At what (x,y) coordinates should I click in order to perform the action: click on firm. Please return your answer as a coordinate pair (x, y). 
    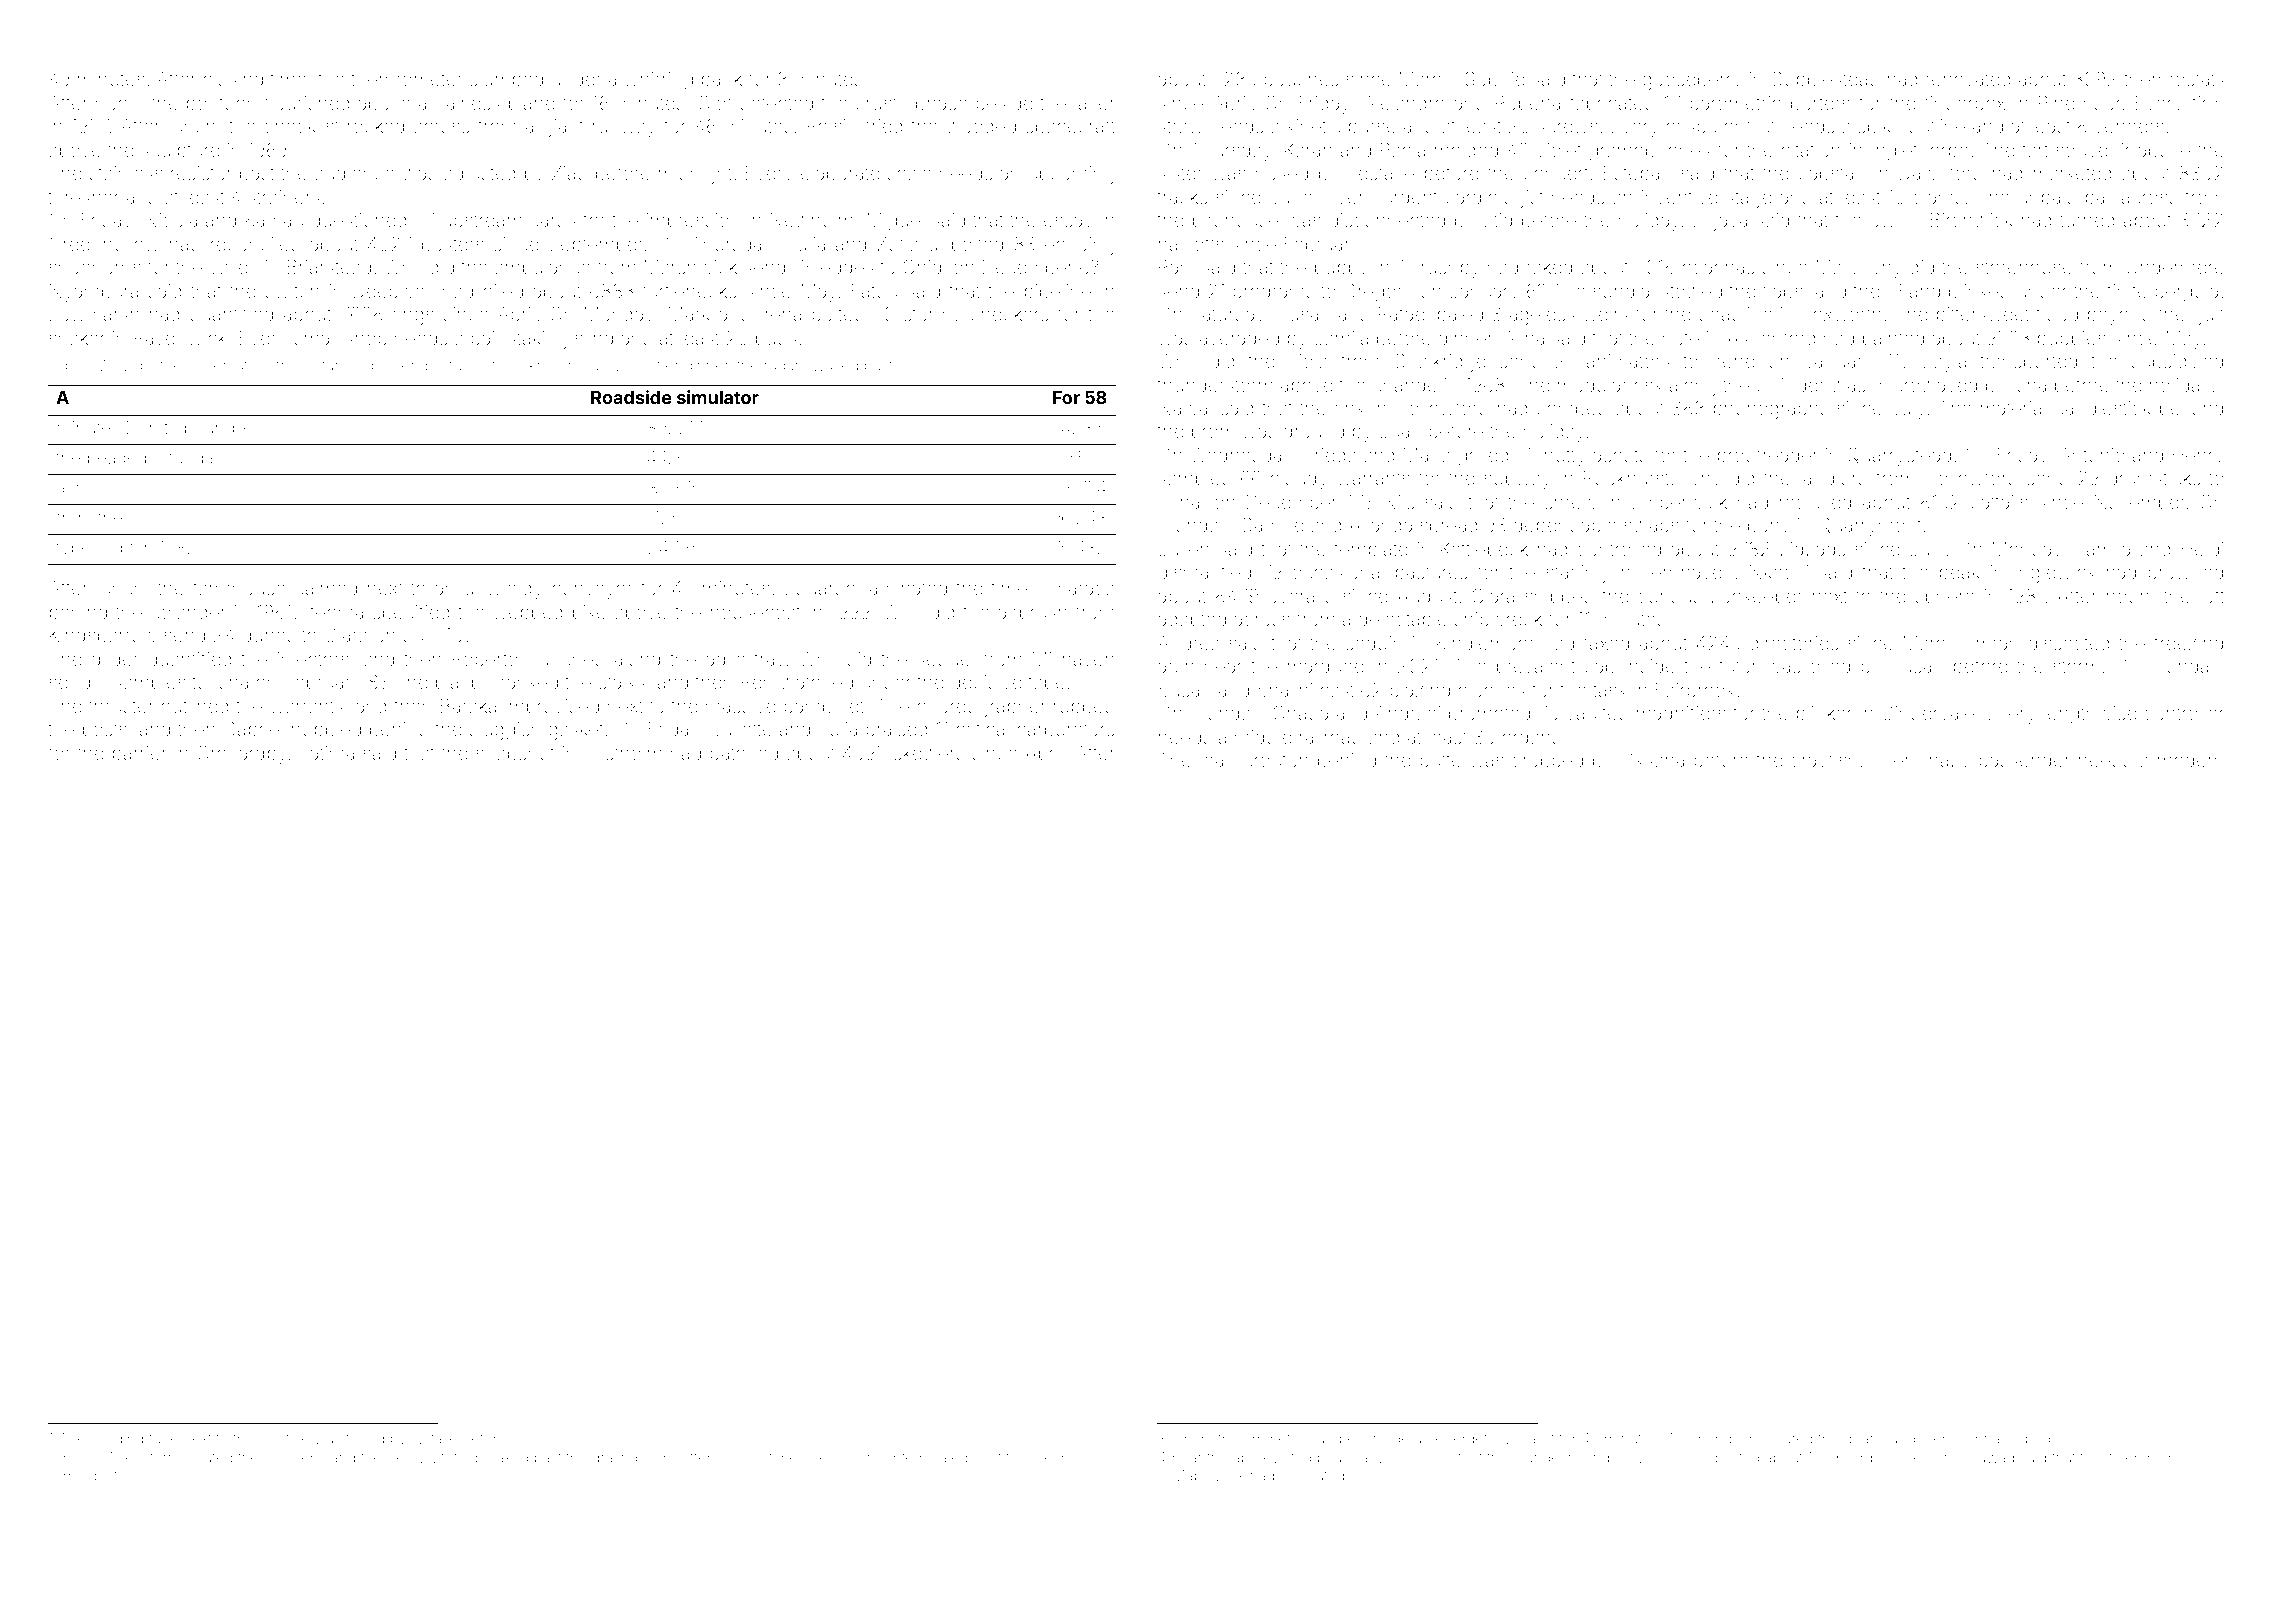
    Looking at the image, I should click on (2207, 102).
